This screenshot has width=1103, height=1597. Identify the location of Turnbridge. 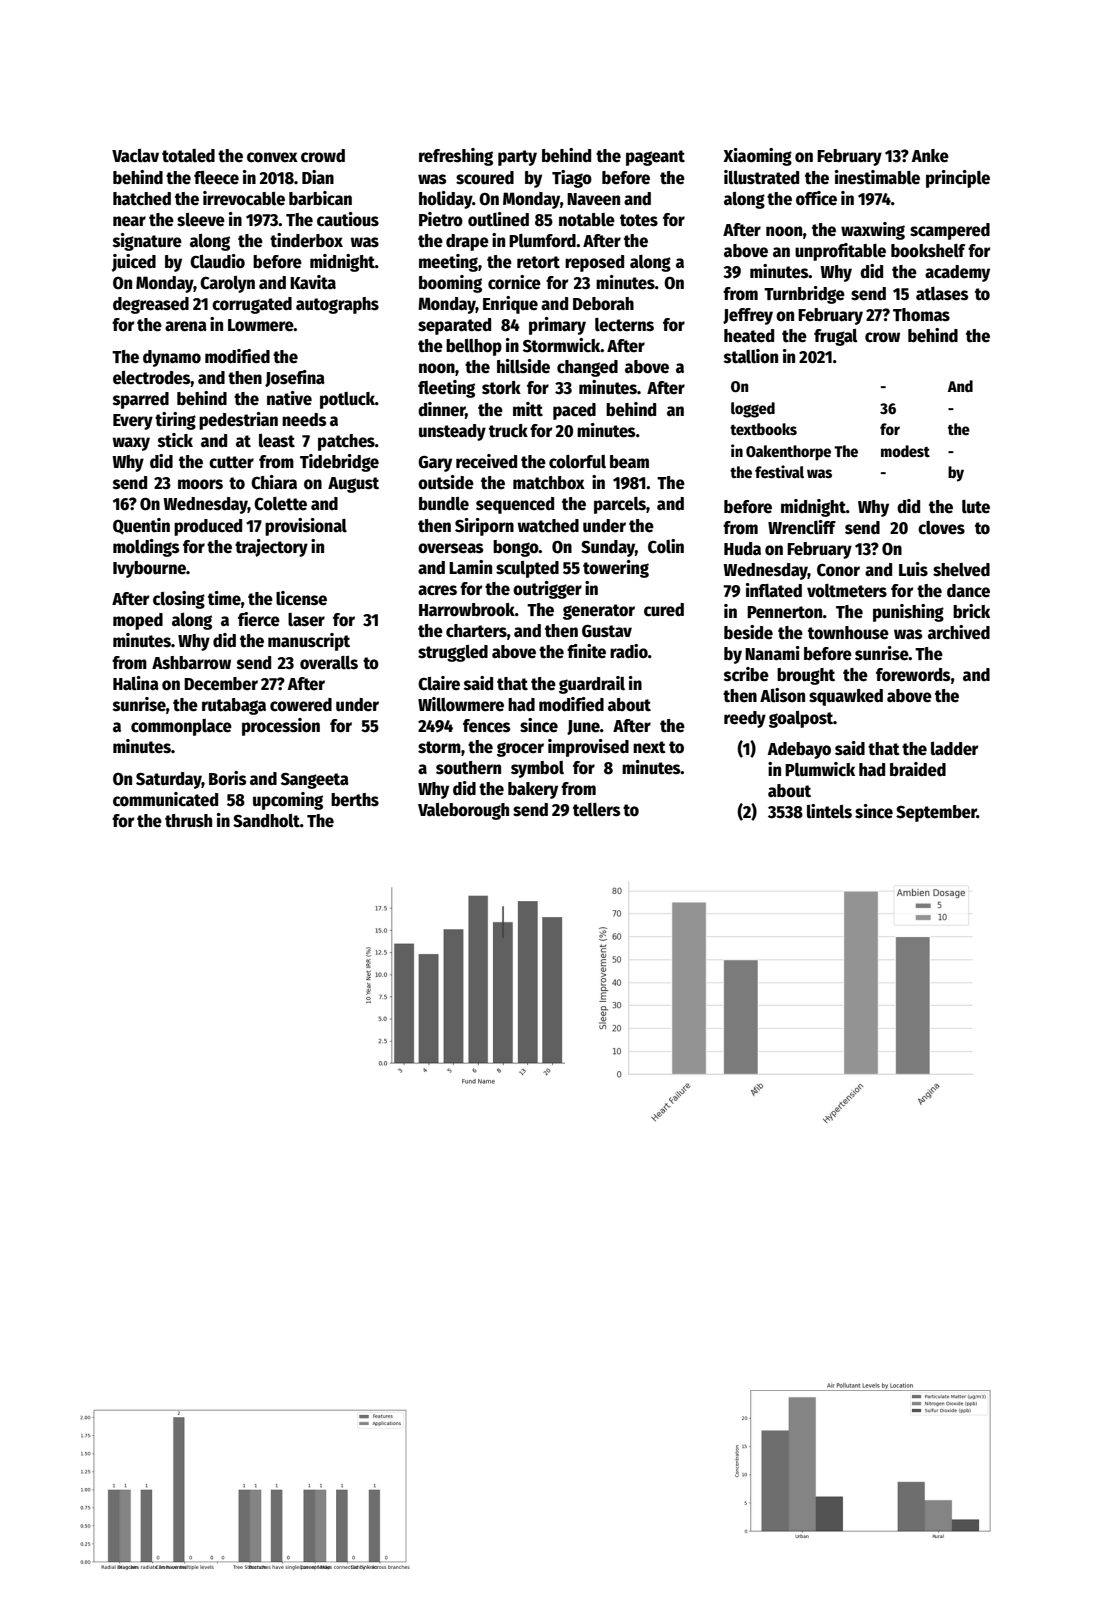
(804, 295).
